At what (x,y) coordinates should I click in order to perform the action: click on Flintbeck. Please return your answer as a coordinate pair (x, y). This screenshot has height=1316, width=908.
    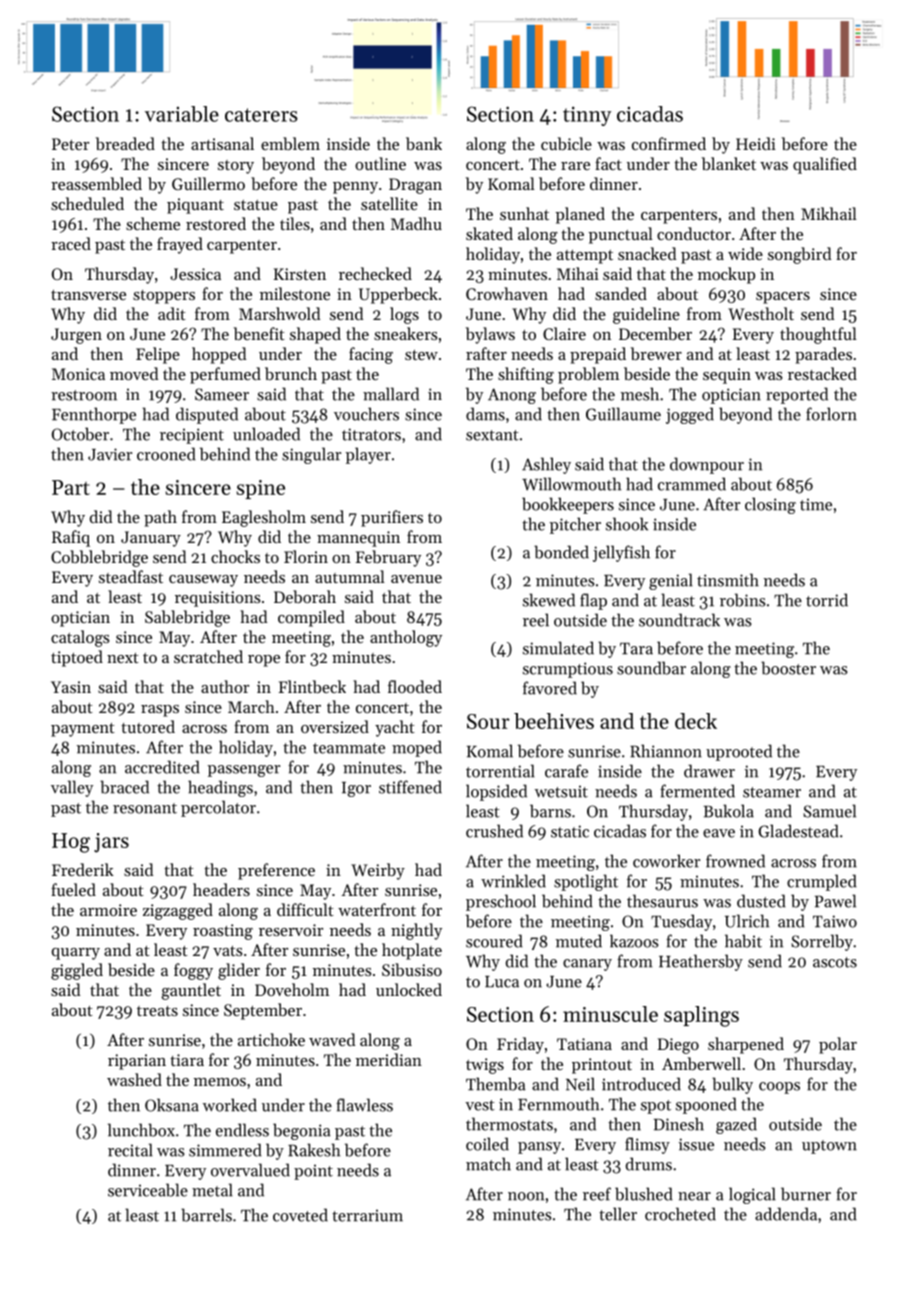
    Looking at the image, I should click on (312, 686).
